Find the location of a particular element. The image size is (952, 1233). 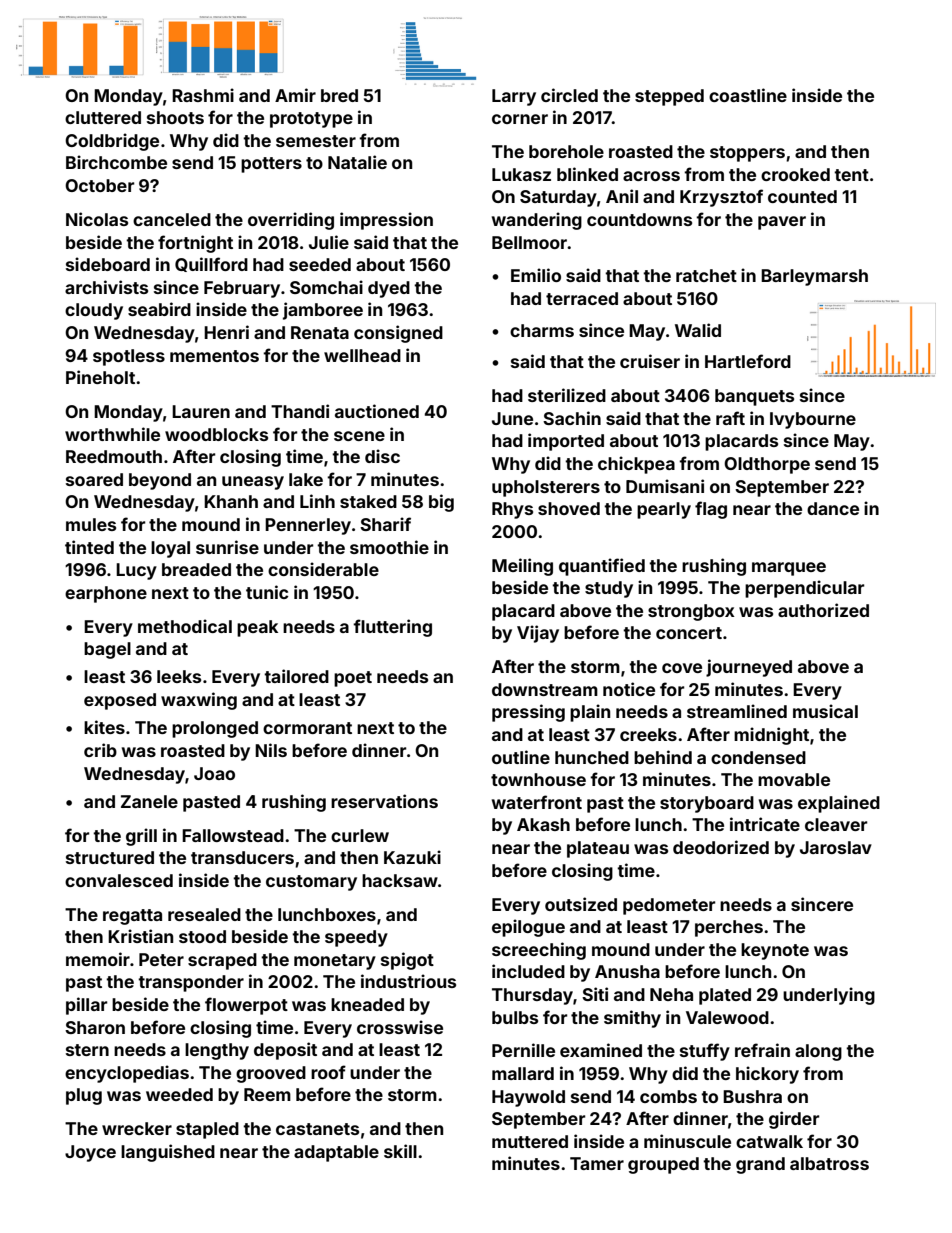

considerable is located at coordinates (323, 569).
